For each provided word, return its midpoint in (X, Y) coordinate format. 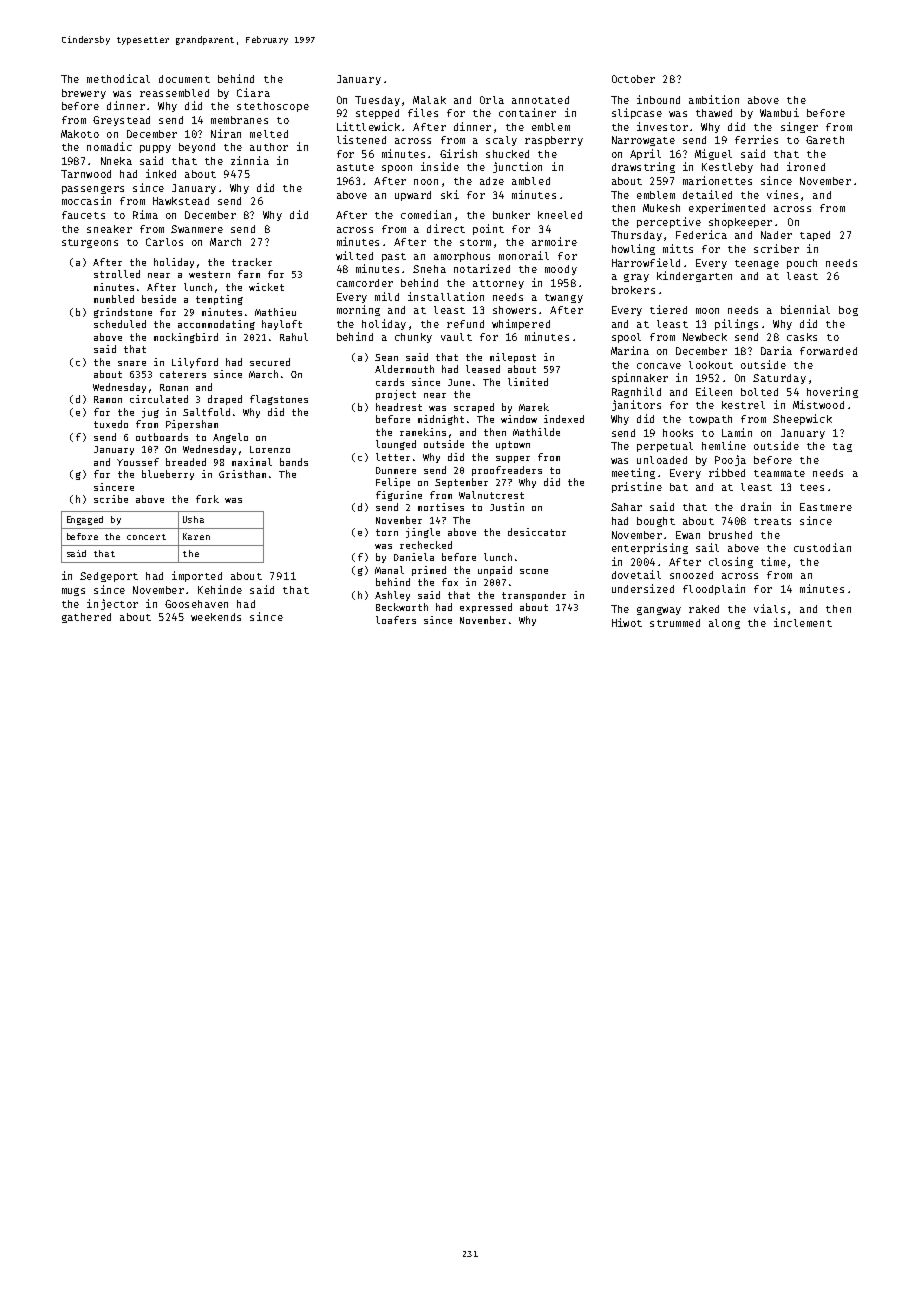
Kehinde (220, 589)
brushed (730, 535)
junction (517, 167)
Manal (389, 570)
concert (146, 537)
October (633, 79)
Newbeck (705, 337)
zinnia (250, 160)
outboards (162, 437)
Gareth (825, 140)
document (184, 79)
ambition (714, 99)
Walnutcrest (491, 495)
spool (626, 338)
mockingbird (186, 338)
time (773, 561)
